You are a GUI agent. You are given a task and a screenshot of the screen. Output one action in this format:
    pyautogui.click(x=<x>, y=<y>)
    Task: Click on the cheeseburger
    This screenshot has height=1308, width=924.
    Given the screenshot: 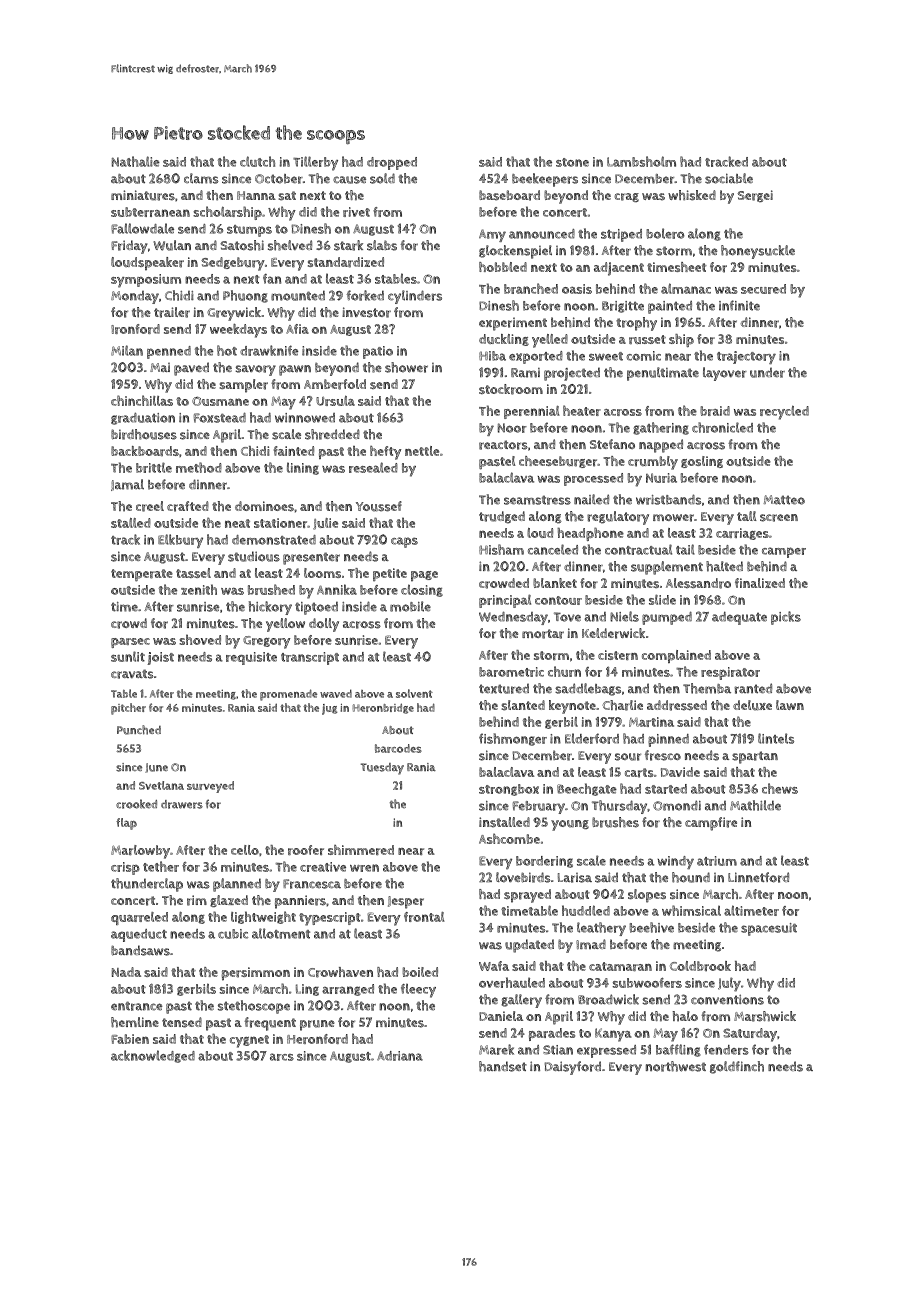 What is the action you would take?
    pyautogui.click(x=558, y=462)
